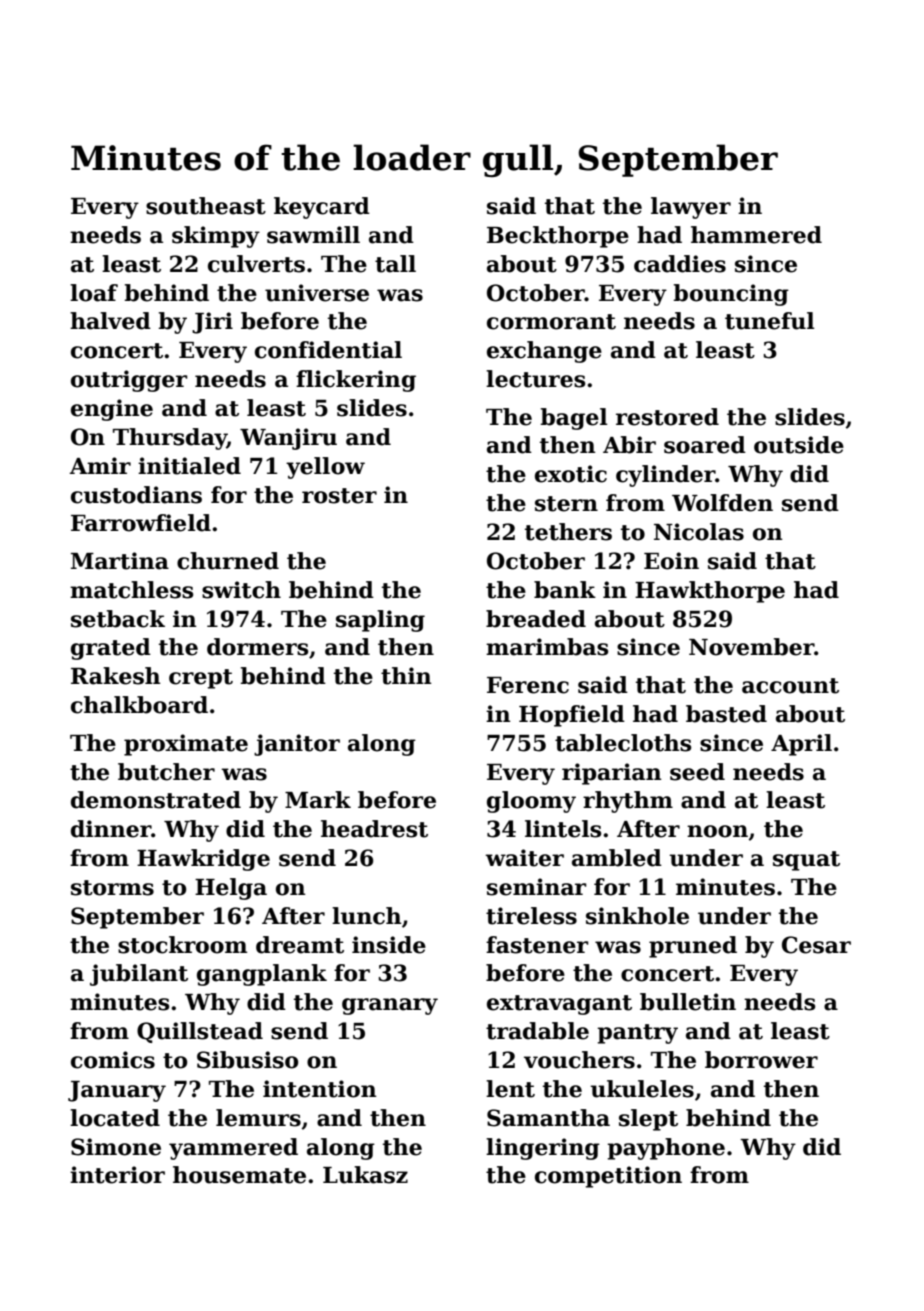  What do you see at coordinates (536, 619) in the screenshot?
I see `breaded` at bounding box center [536, 619].
